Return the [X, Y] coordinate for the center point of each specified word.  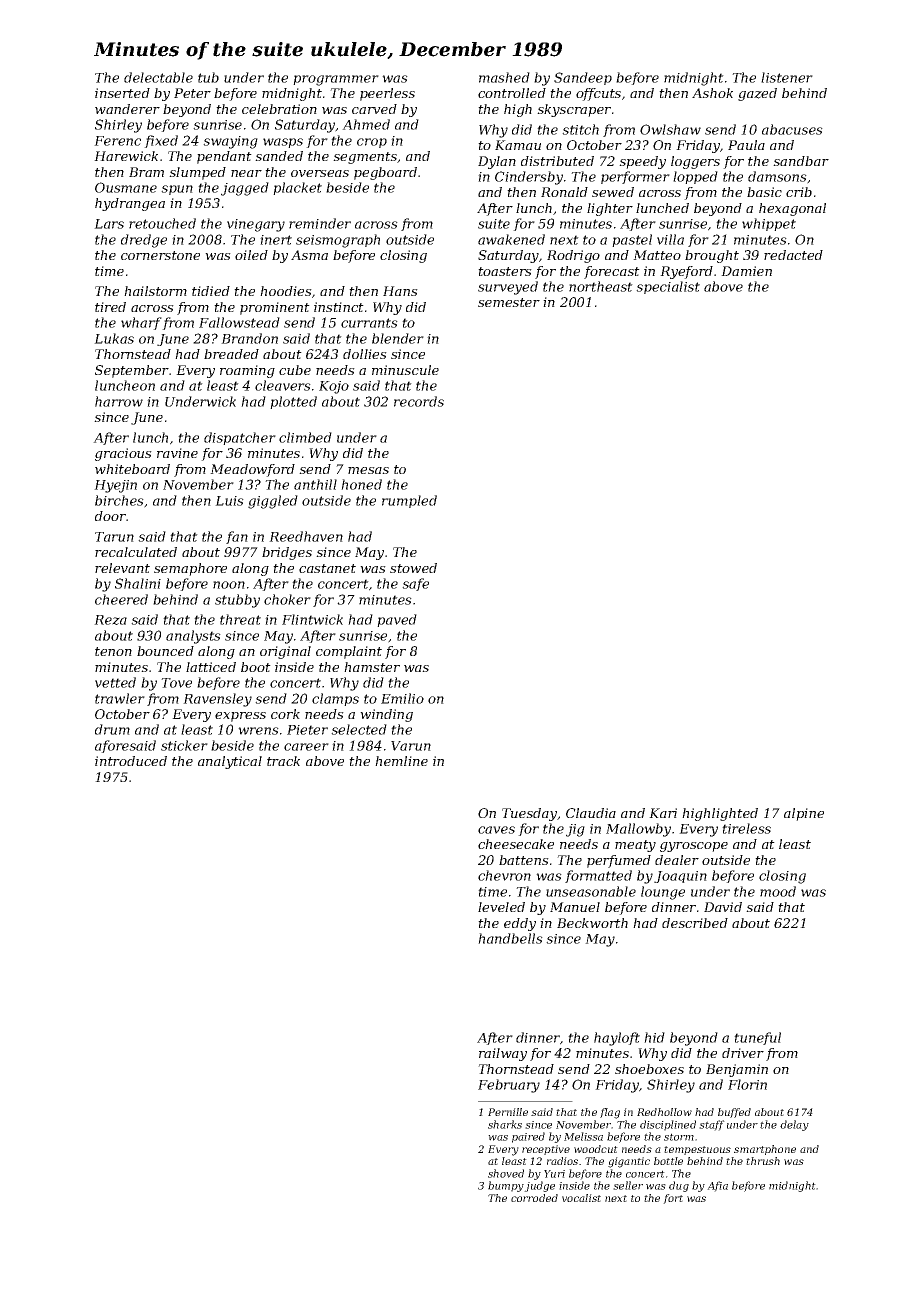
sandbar [801, 161]
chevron [504, 875]
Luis [229, 501]
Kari [663, 813]
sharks [505, 1124]
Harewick [126, 156]
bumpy [506, 1186]
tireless [746, 828]
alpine [804, 814]
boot [256, 667]
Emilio [402, 698]
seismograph [338, 241]
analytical [230, 762]
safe [415, 584]
